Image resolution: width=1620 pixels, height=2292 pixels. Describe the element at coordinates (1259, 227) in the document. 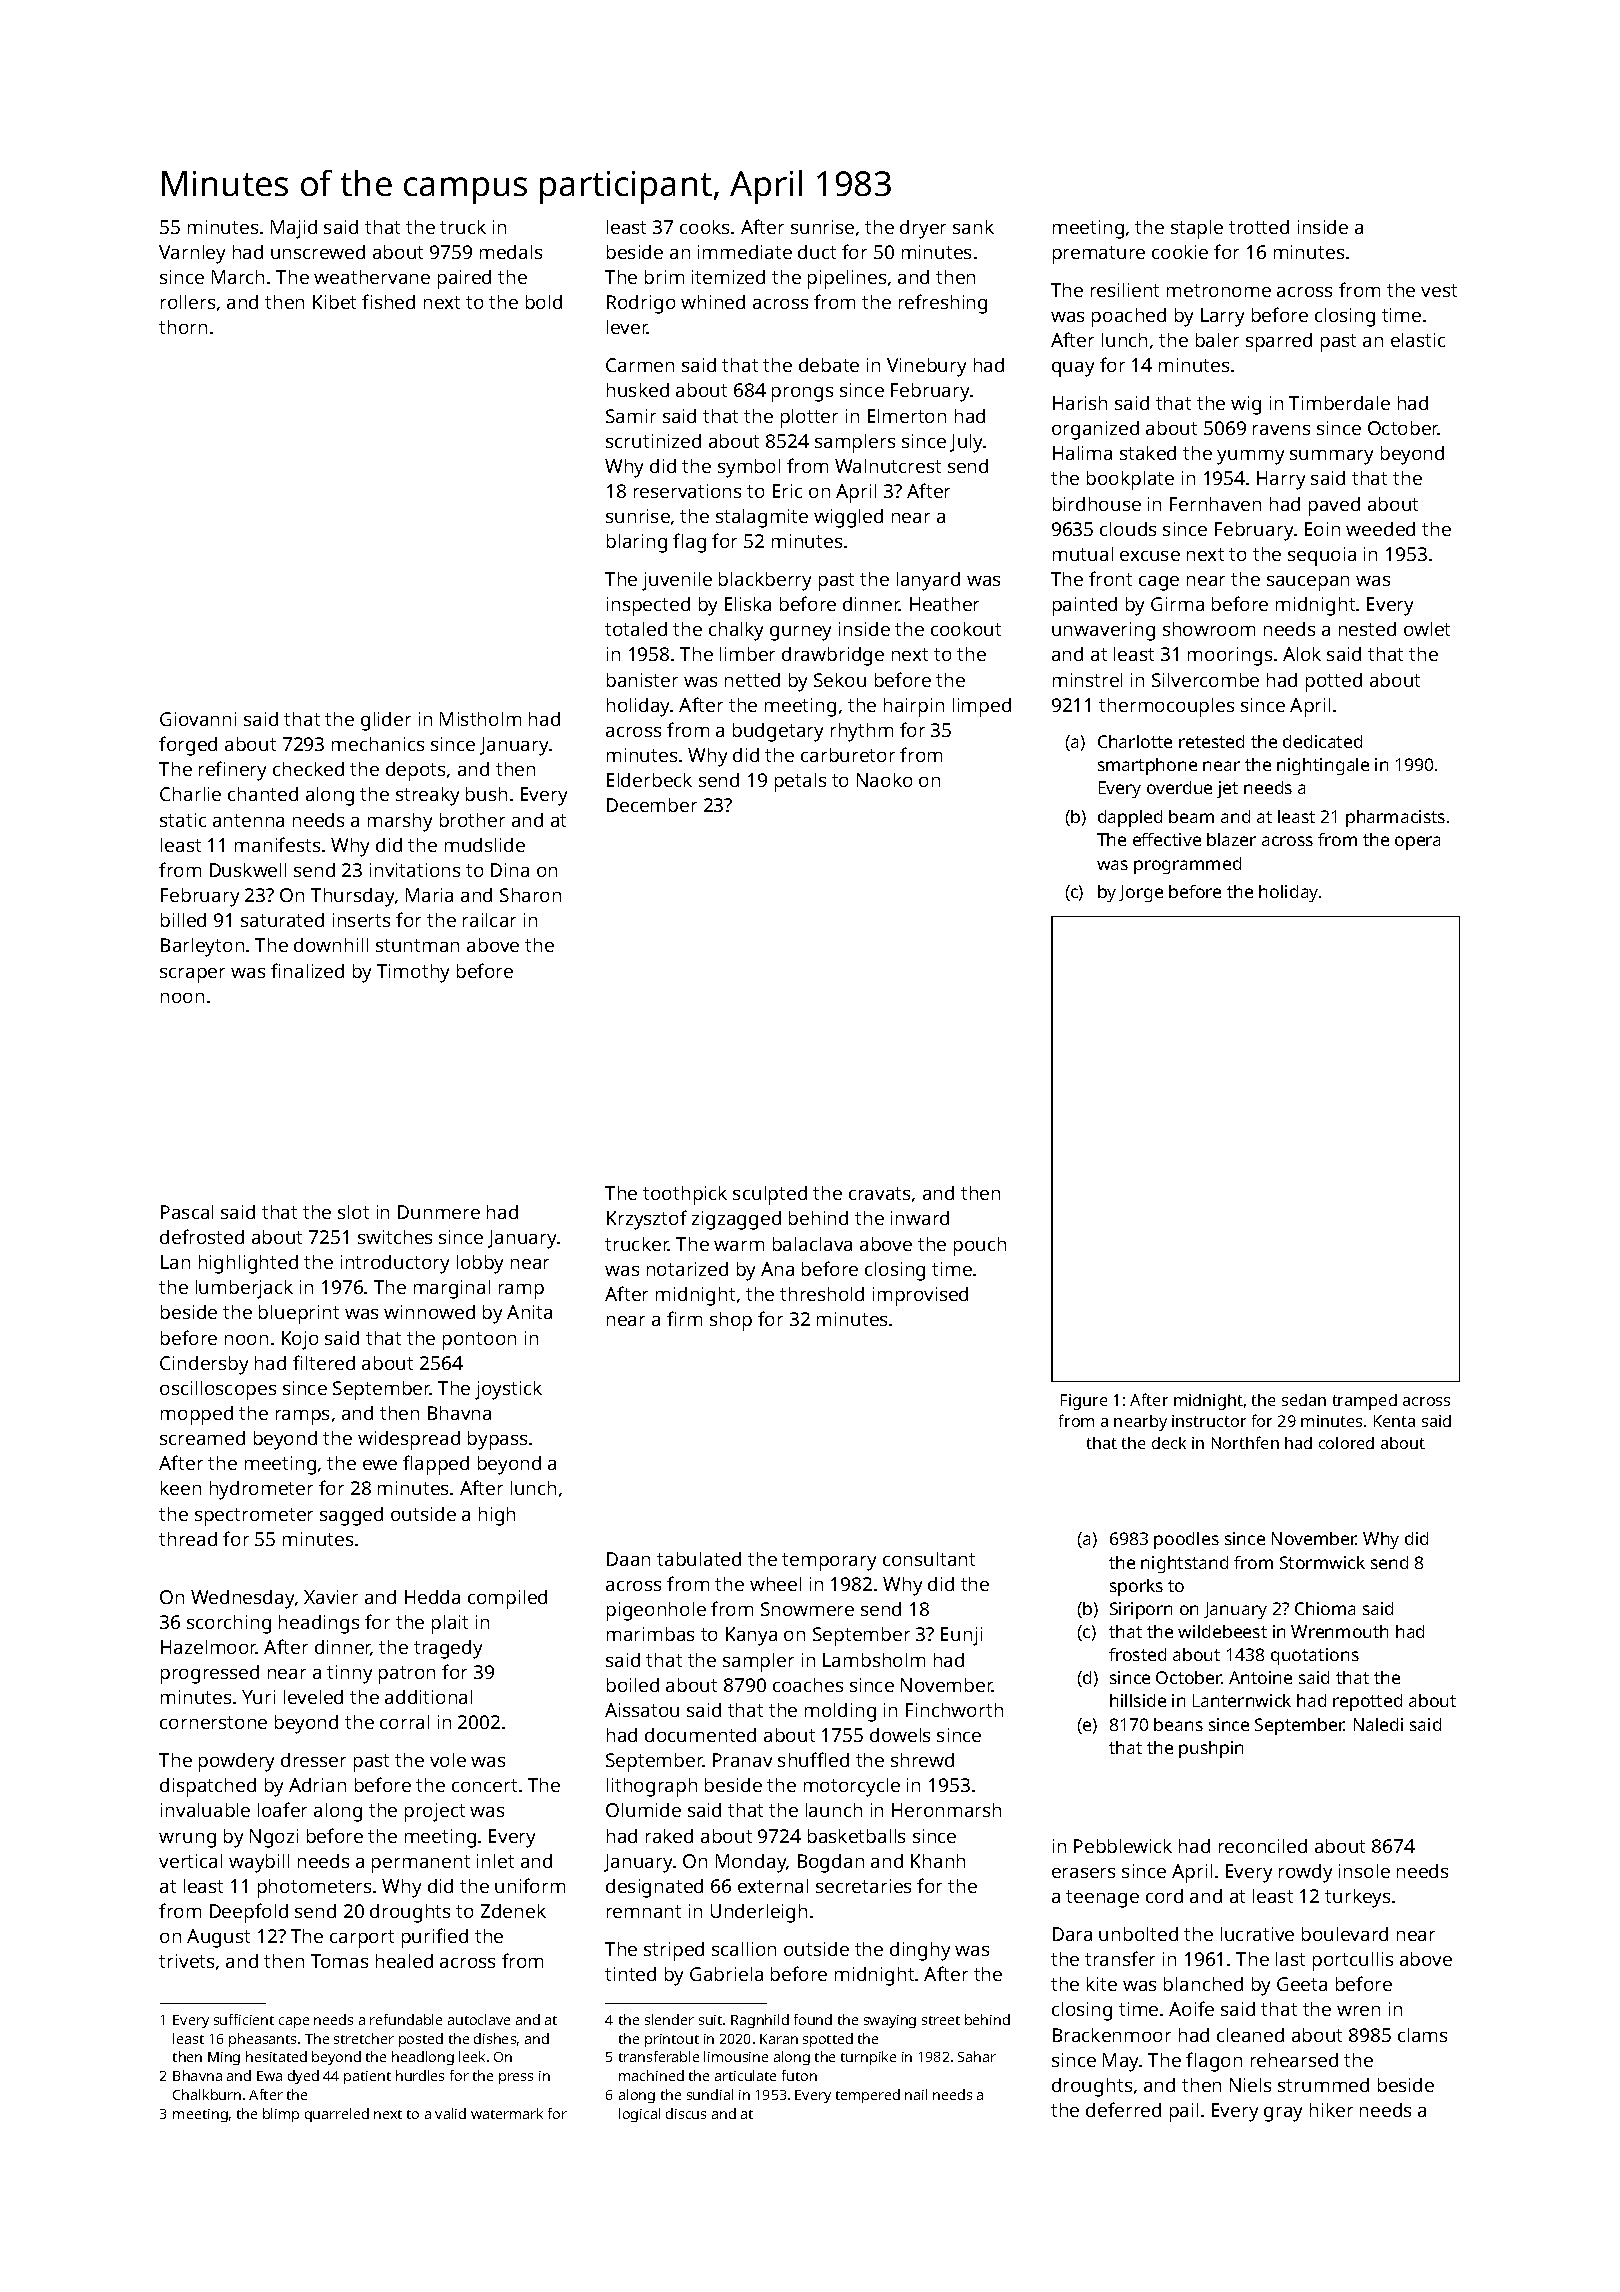

I see `trotted` at that location.
